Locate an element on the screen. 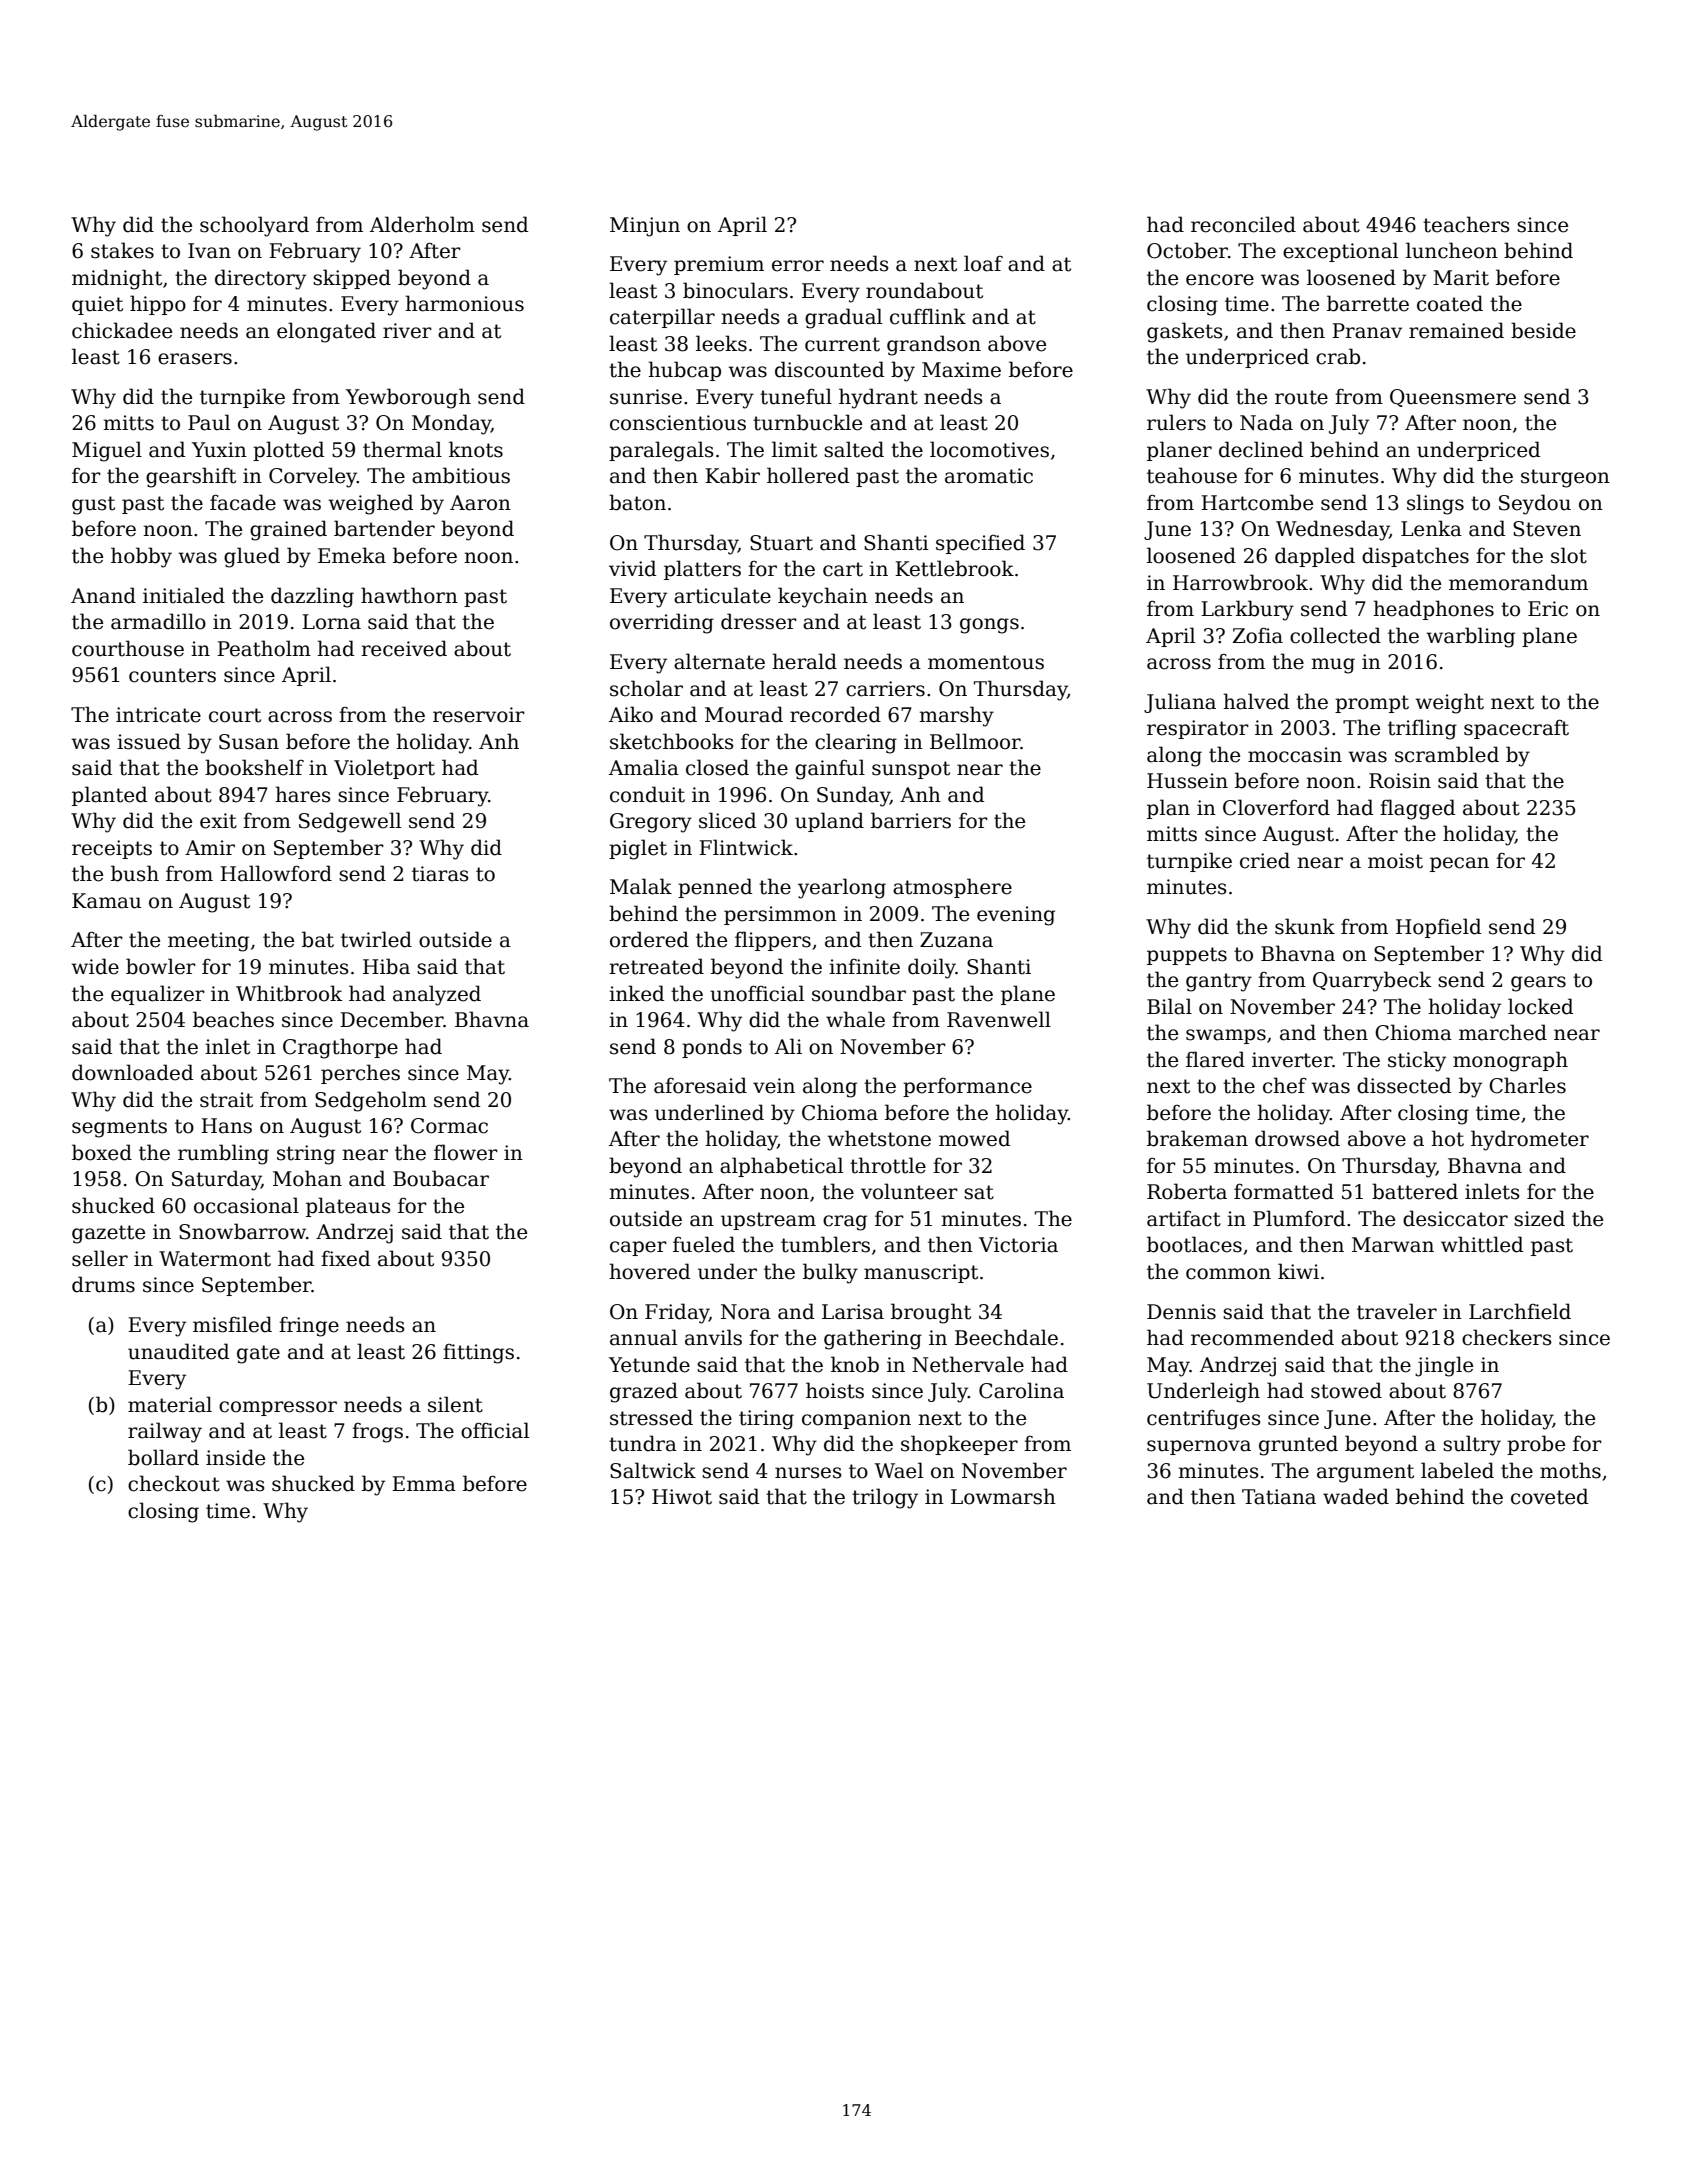  checkers is located at coordinates (1507, 1337).
